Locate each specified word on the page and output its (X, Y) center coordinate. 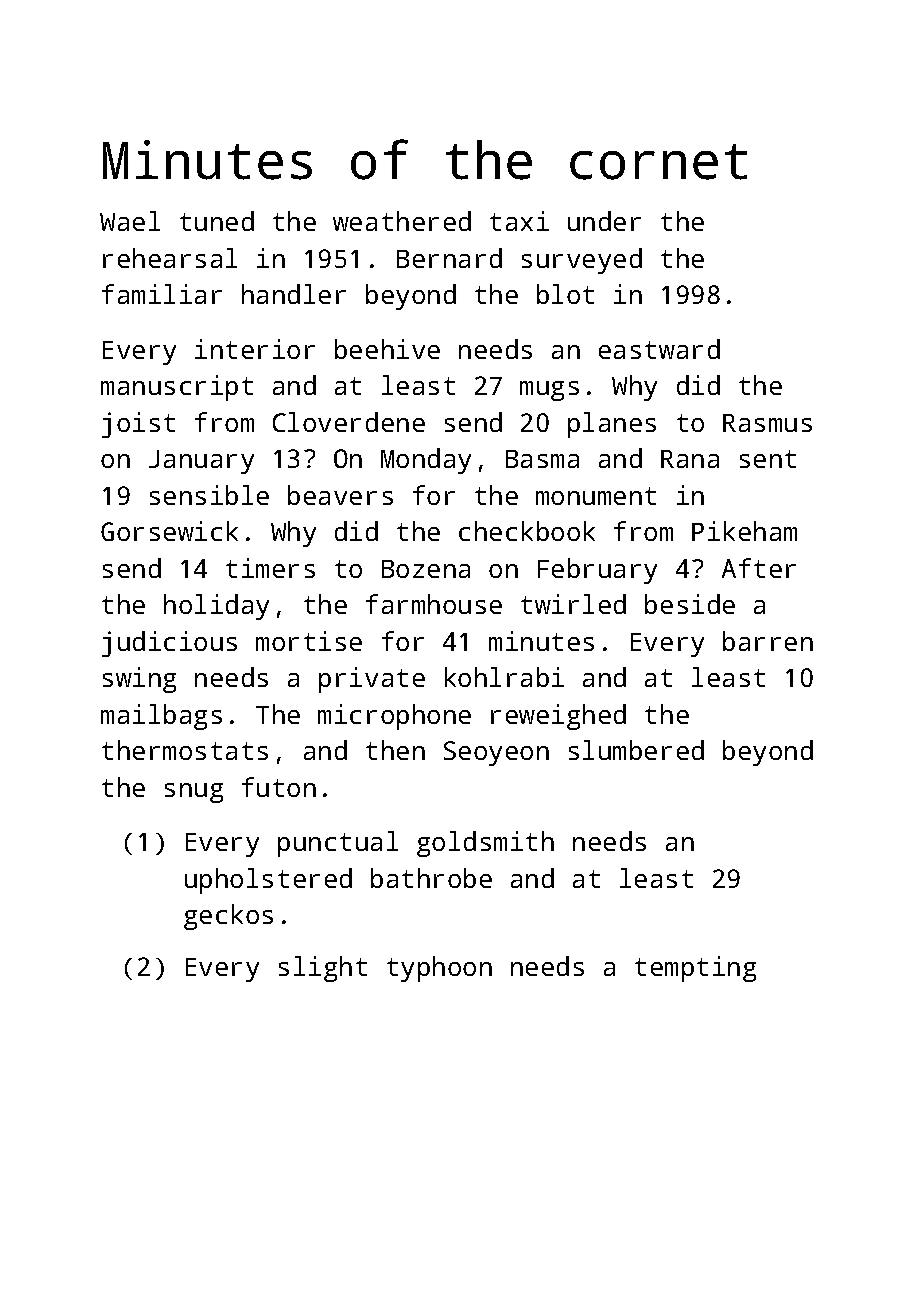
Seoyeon (496, 753)
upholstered (268, 881)
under (604, 221)
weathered (402, 221)
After (759, 568)
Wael (130, 221)
